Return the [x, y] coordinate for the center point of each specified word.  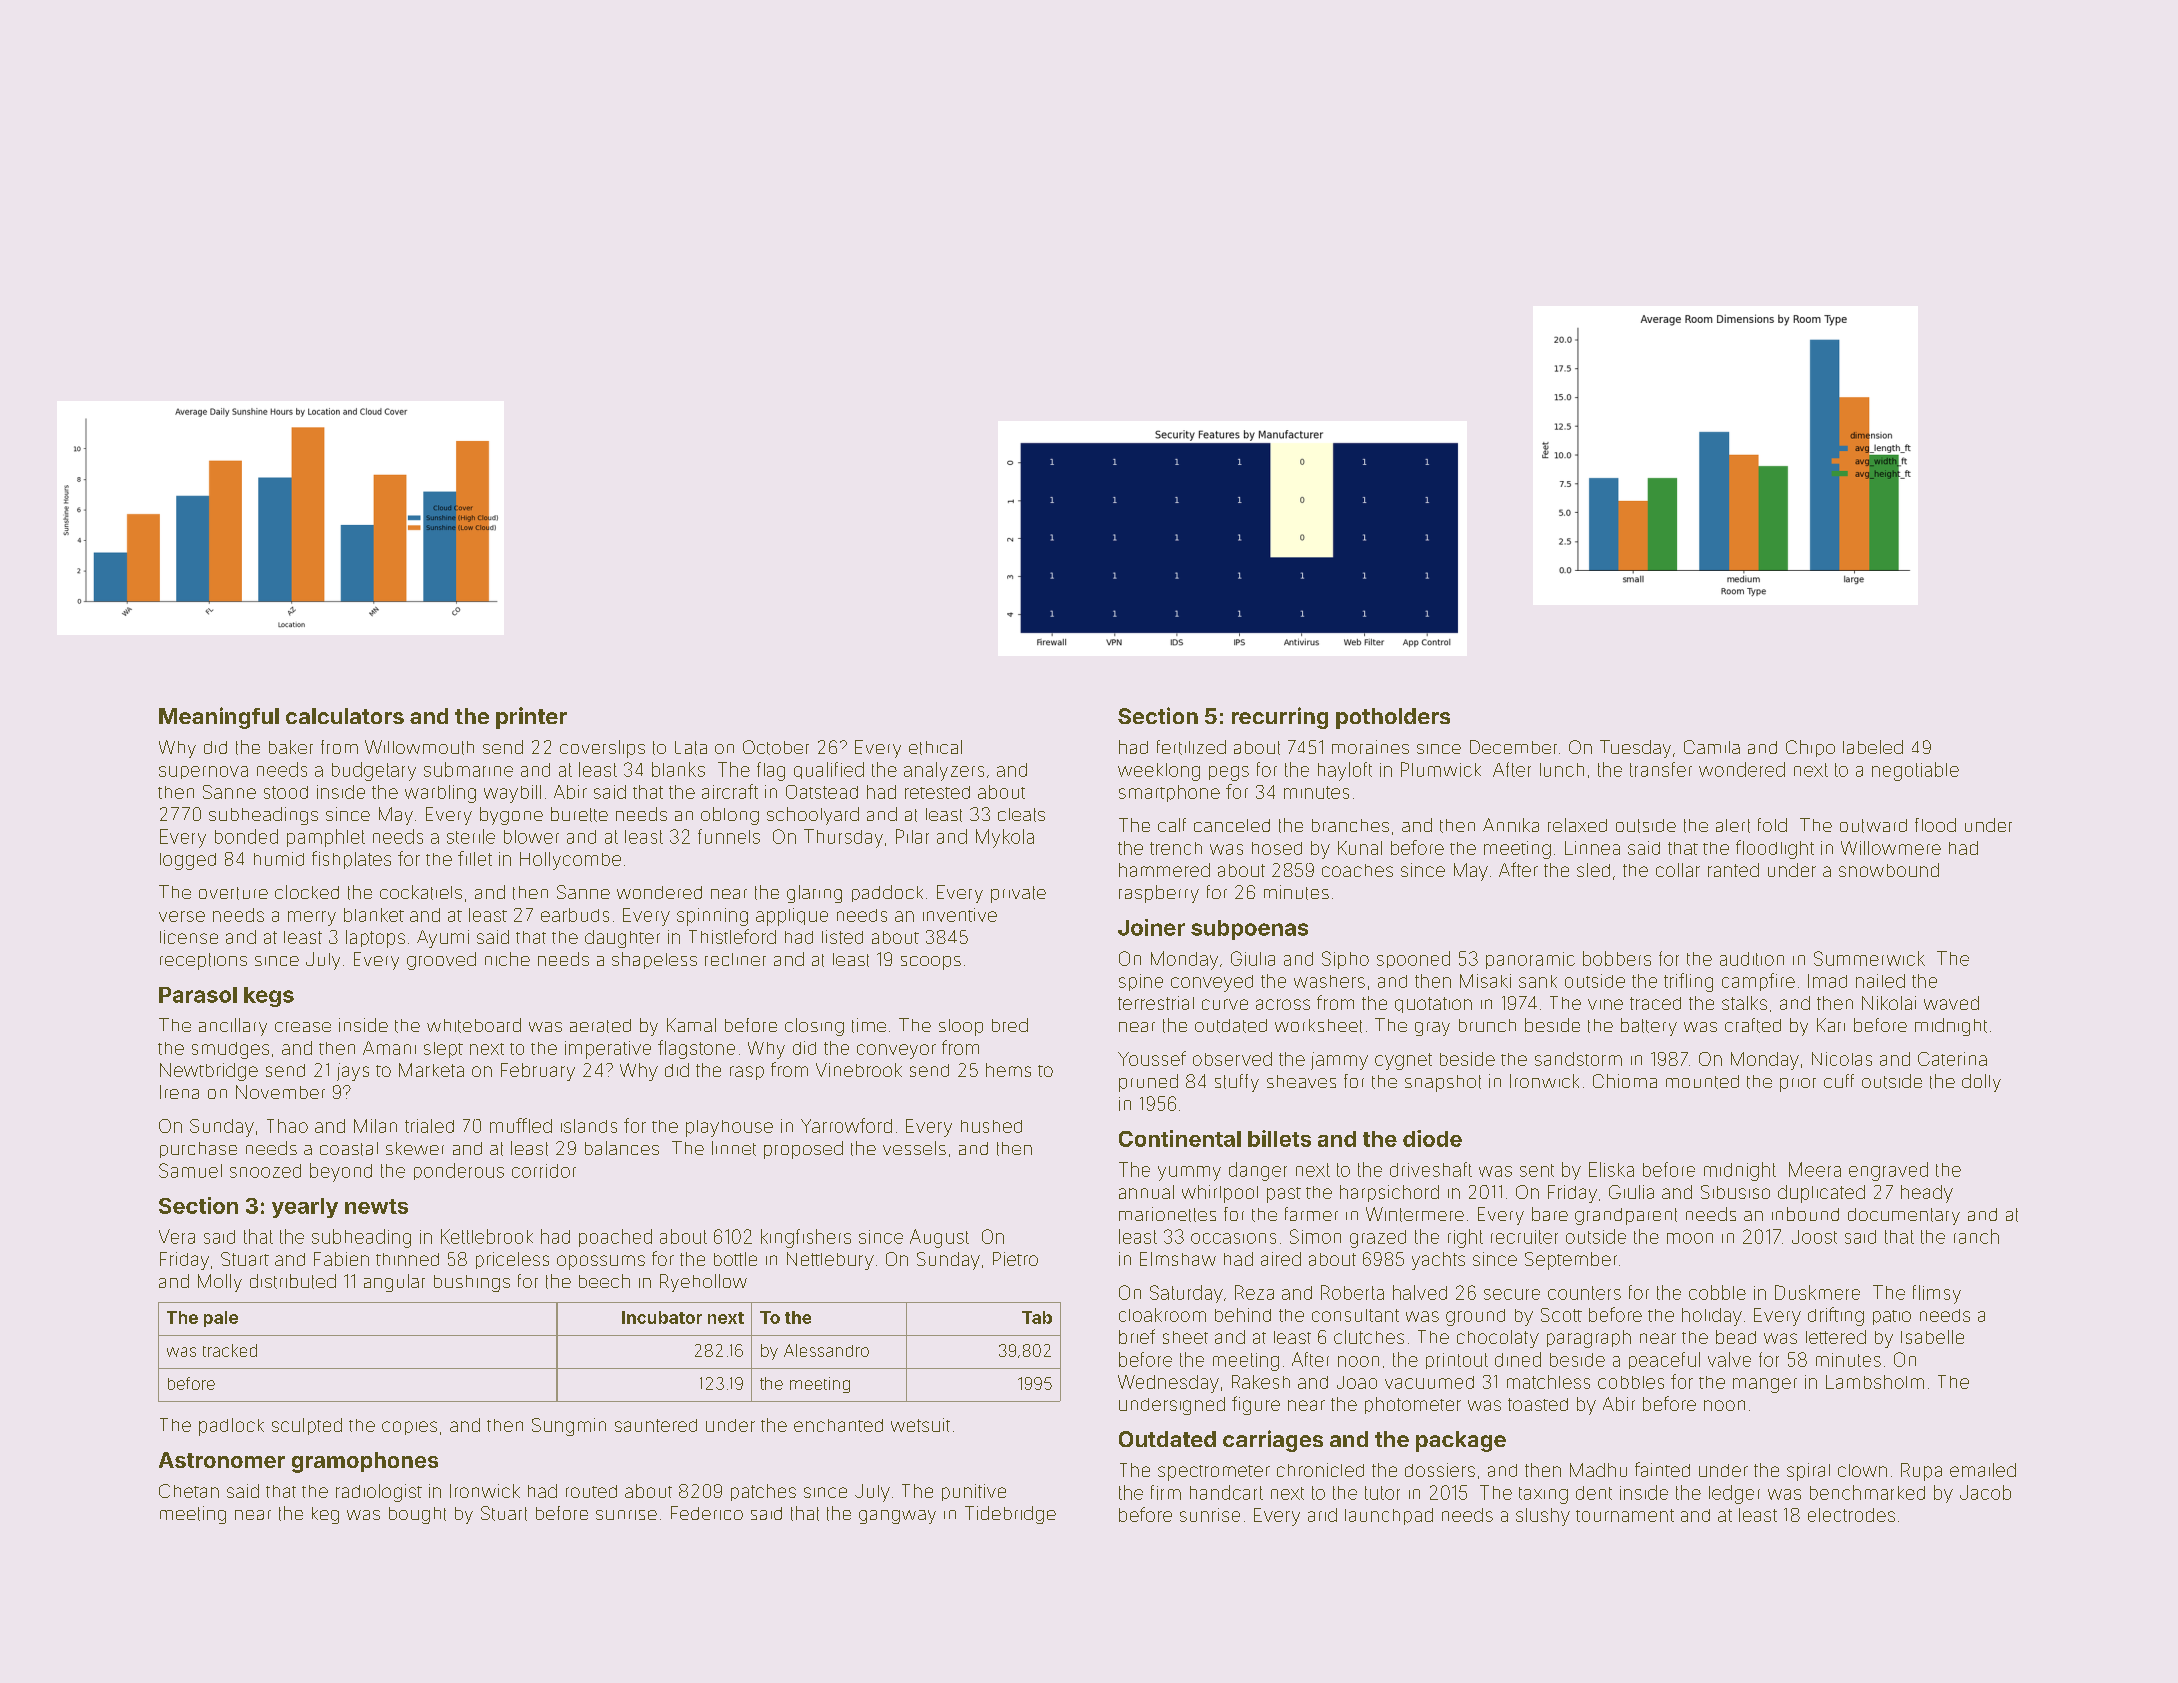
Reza [1254, 1292]
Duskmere [1817, 1292]
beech [604, 1281]
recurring [1280, 718]
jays [353, 1072]
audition [1752, 959]
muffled [521, 1125]
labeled [1873, 747]
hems [1008, 1070]
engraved [1888, 1171]
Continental [1180, 1138]
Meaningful [219, 718]
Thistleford [732, 936]
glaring [814, 894]
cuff [1839, 1081]
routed [591, 1491]
